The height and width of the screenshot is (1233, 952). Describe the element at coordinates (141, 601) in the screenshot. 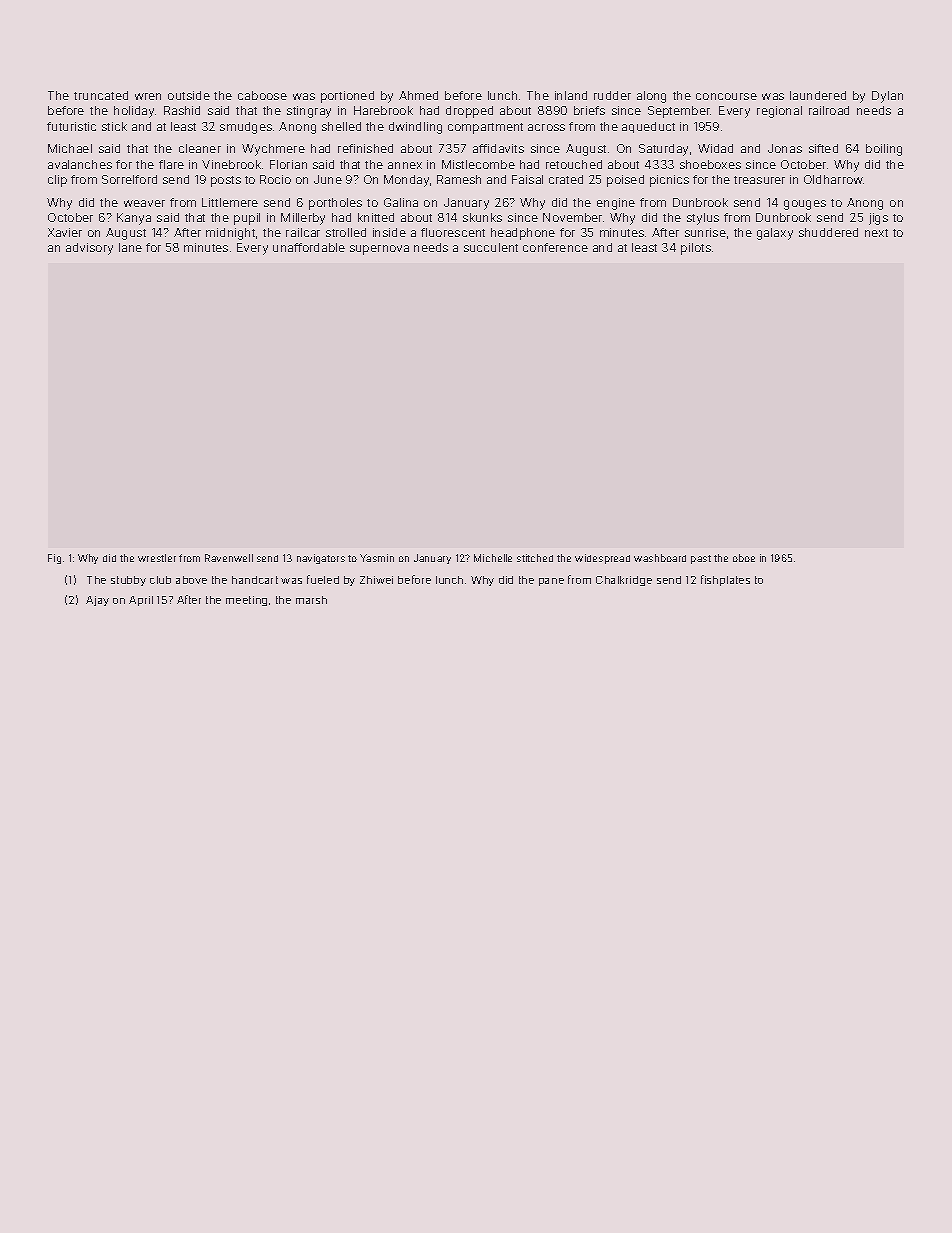

I see `April` at that location.
